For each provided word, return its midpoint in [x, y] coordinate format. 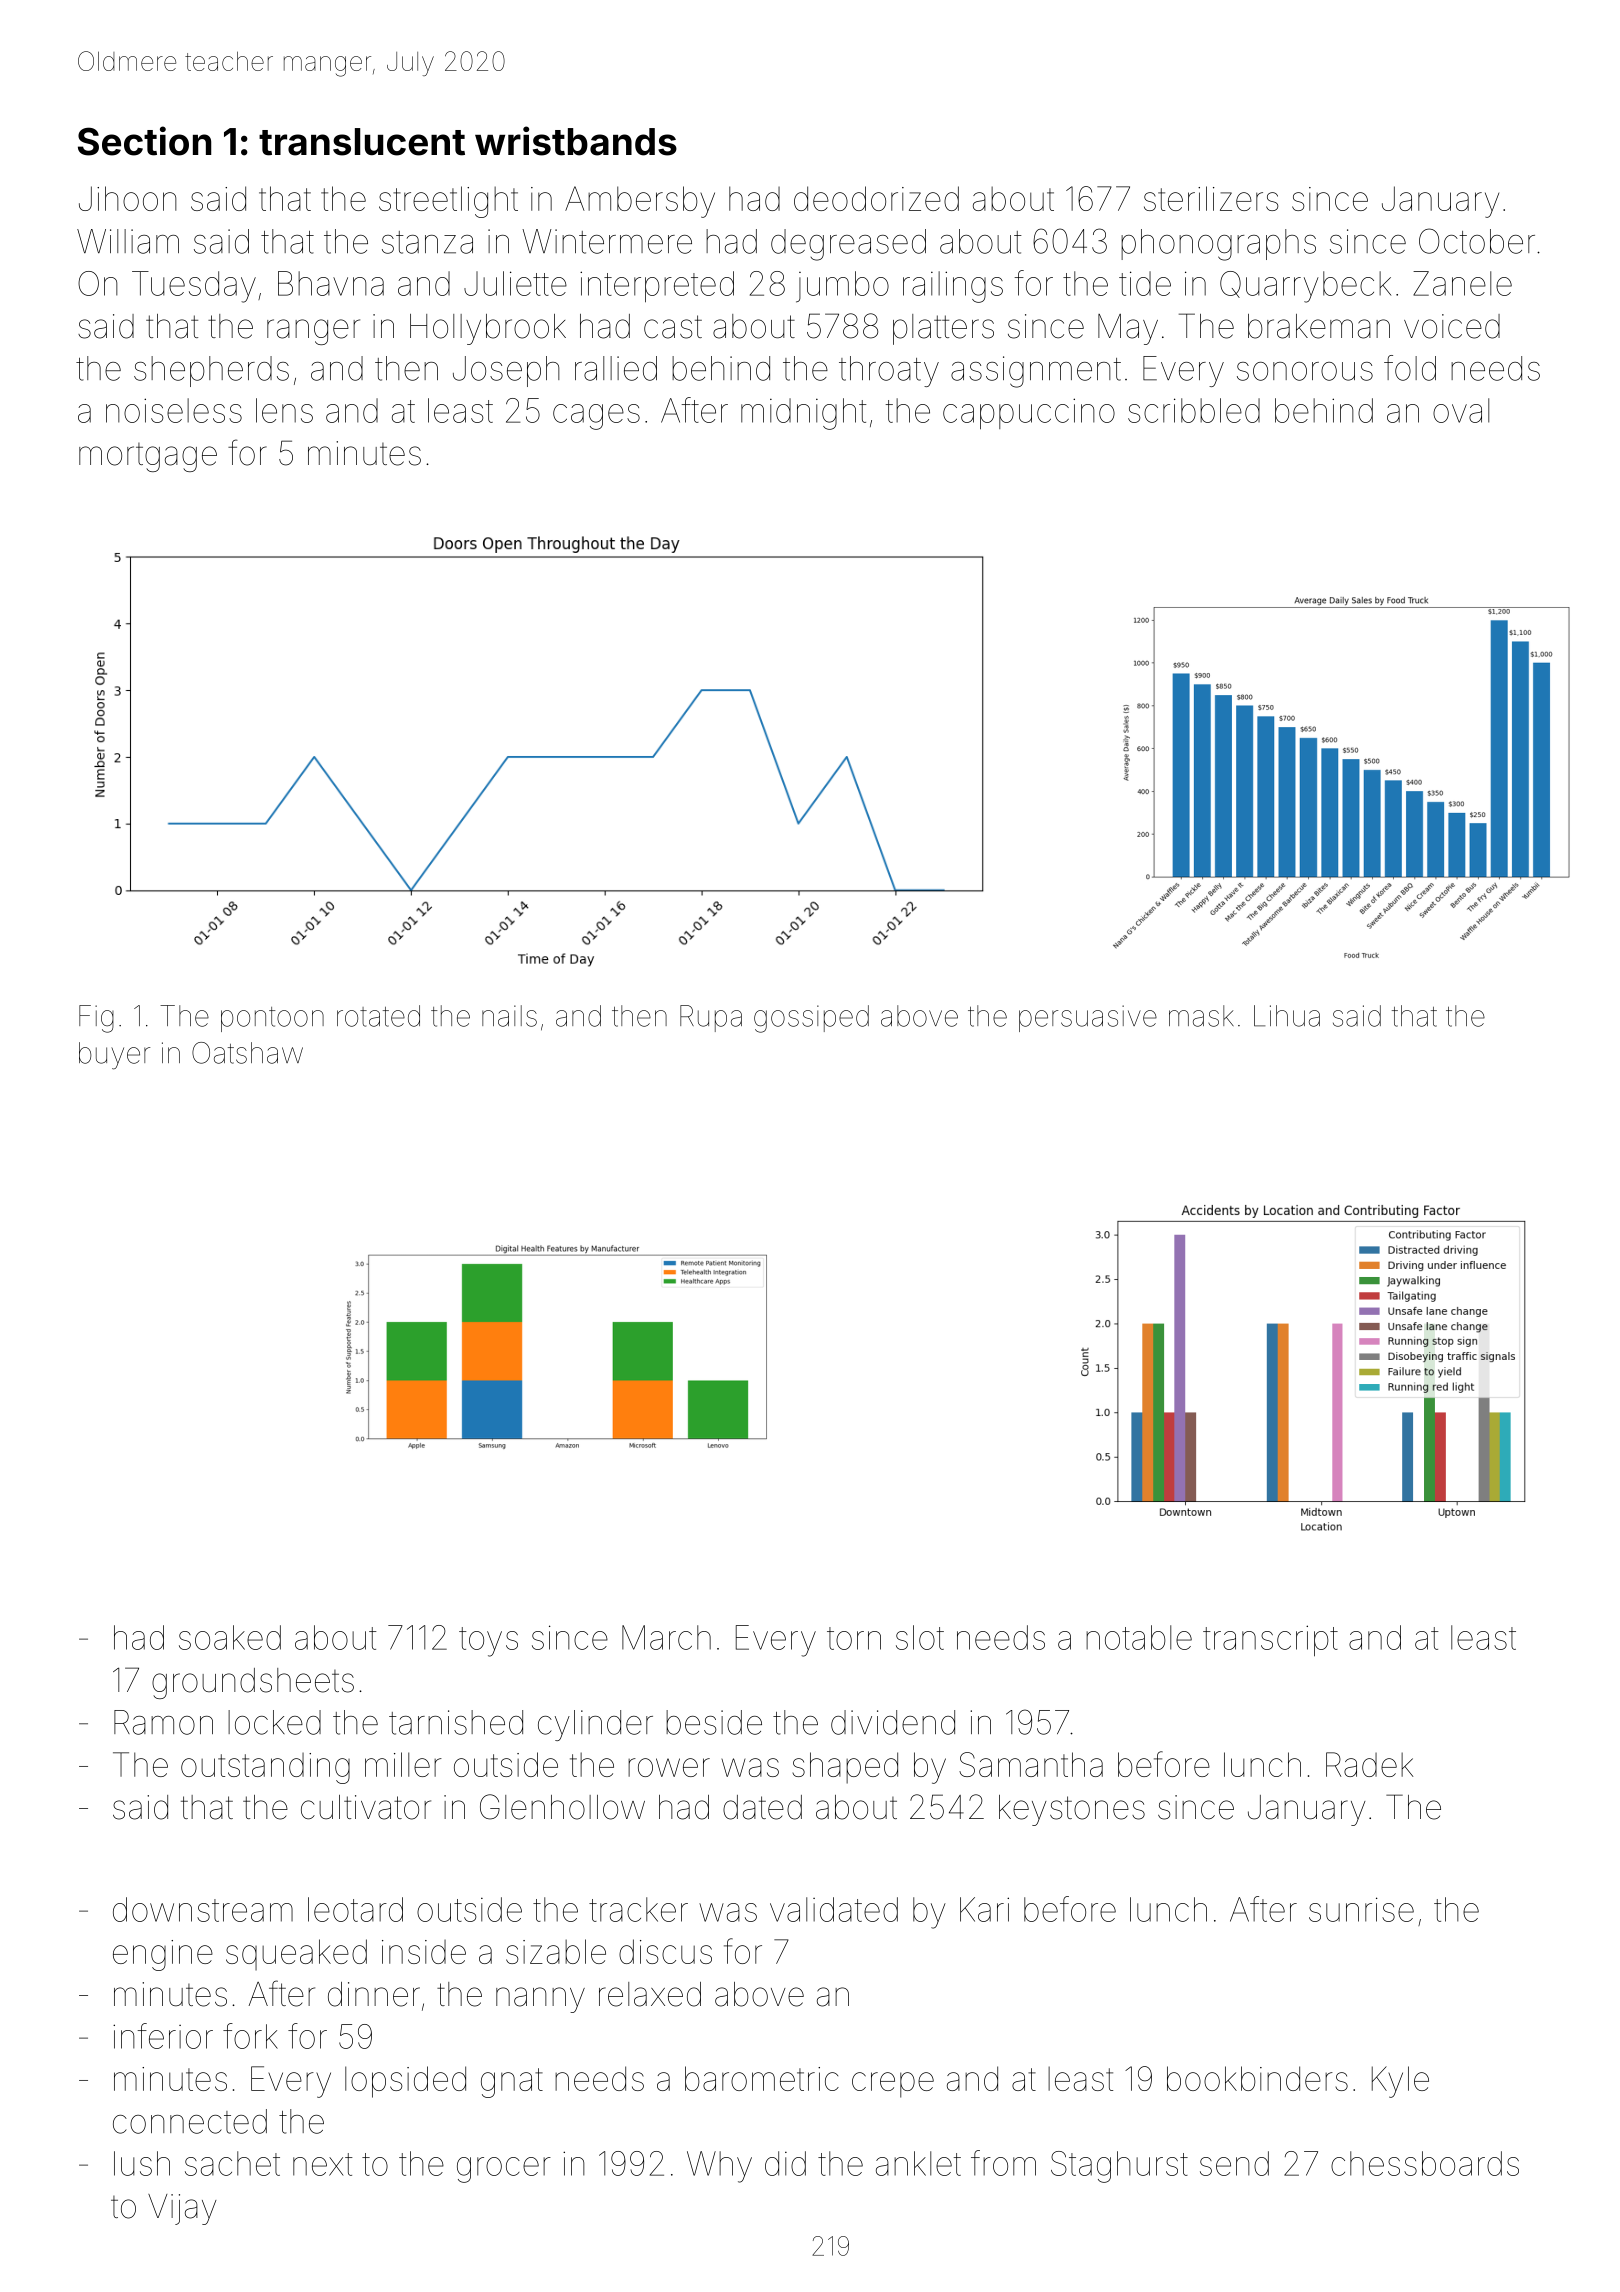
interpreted [657, 286]
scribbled [1194, 410]
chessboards [1425, 2163]
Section [144, 141]
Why [719, 2167]
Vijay [182, 2209]
